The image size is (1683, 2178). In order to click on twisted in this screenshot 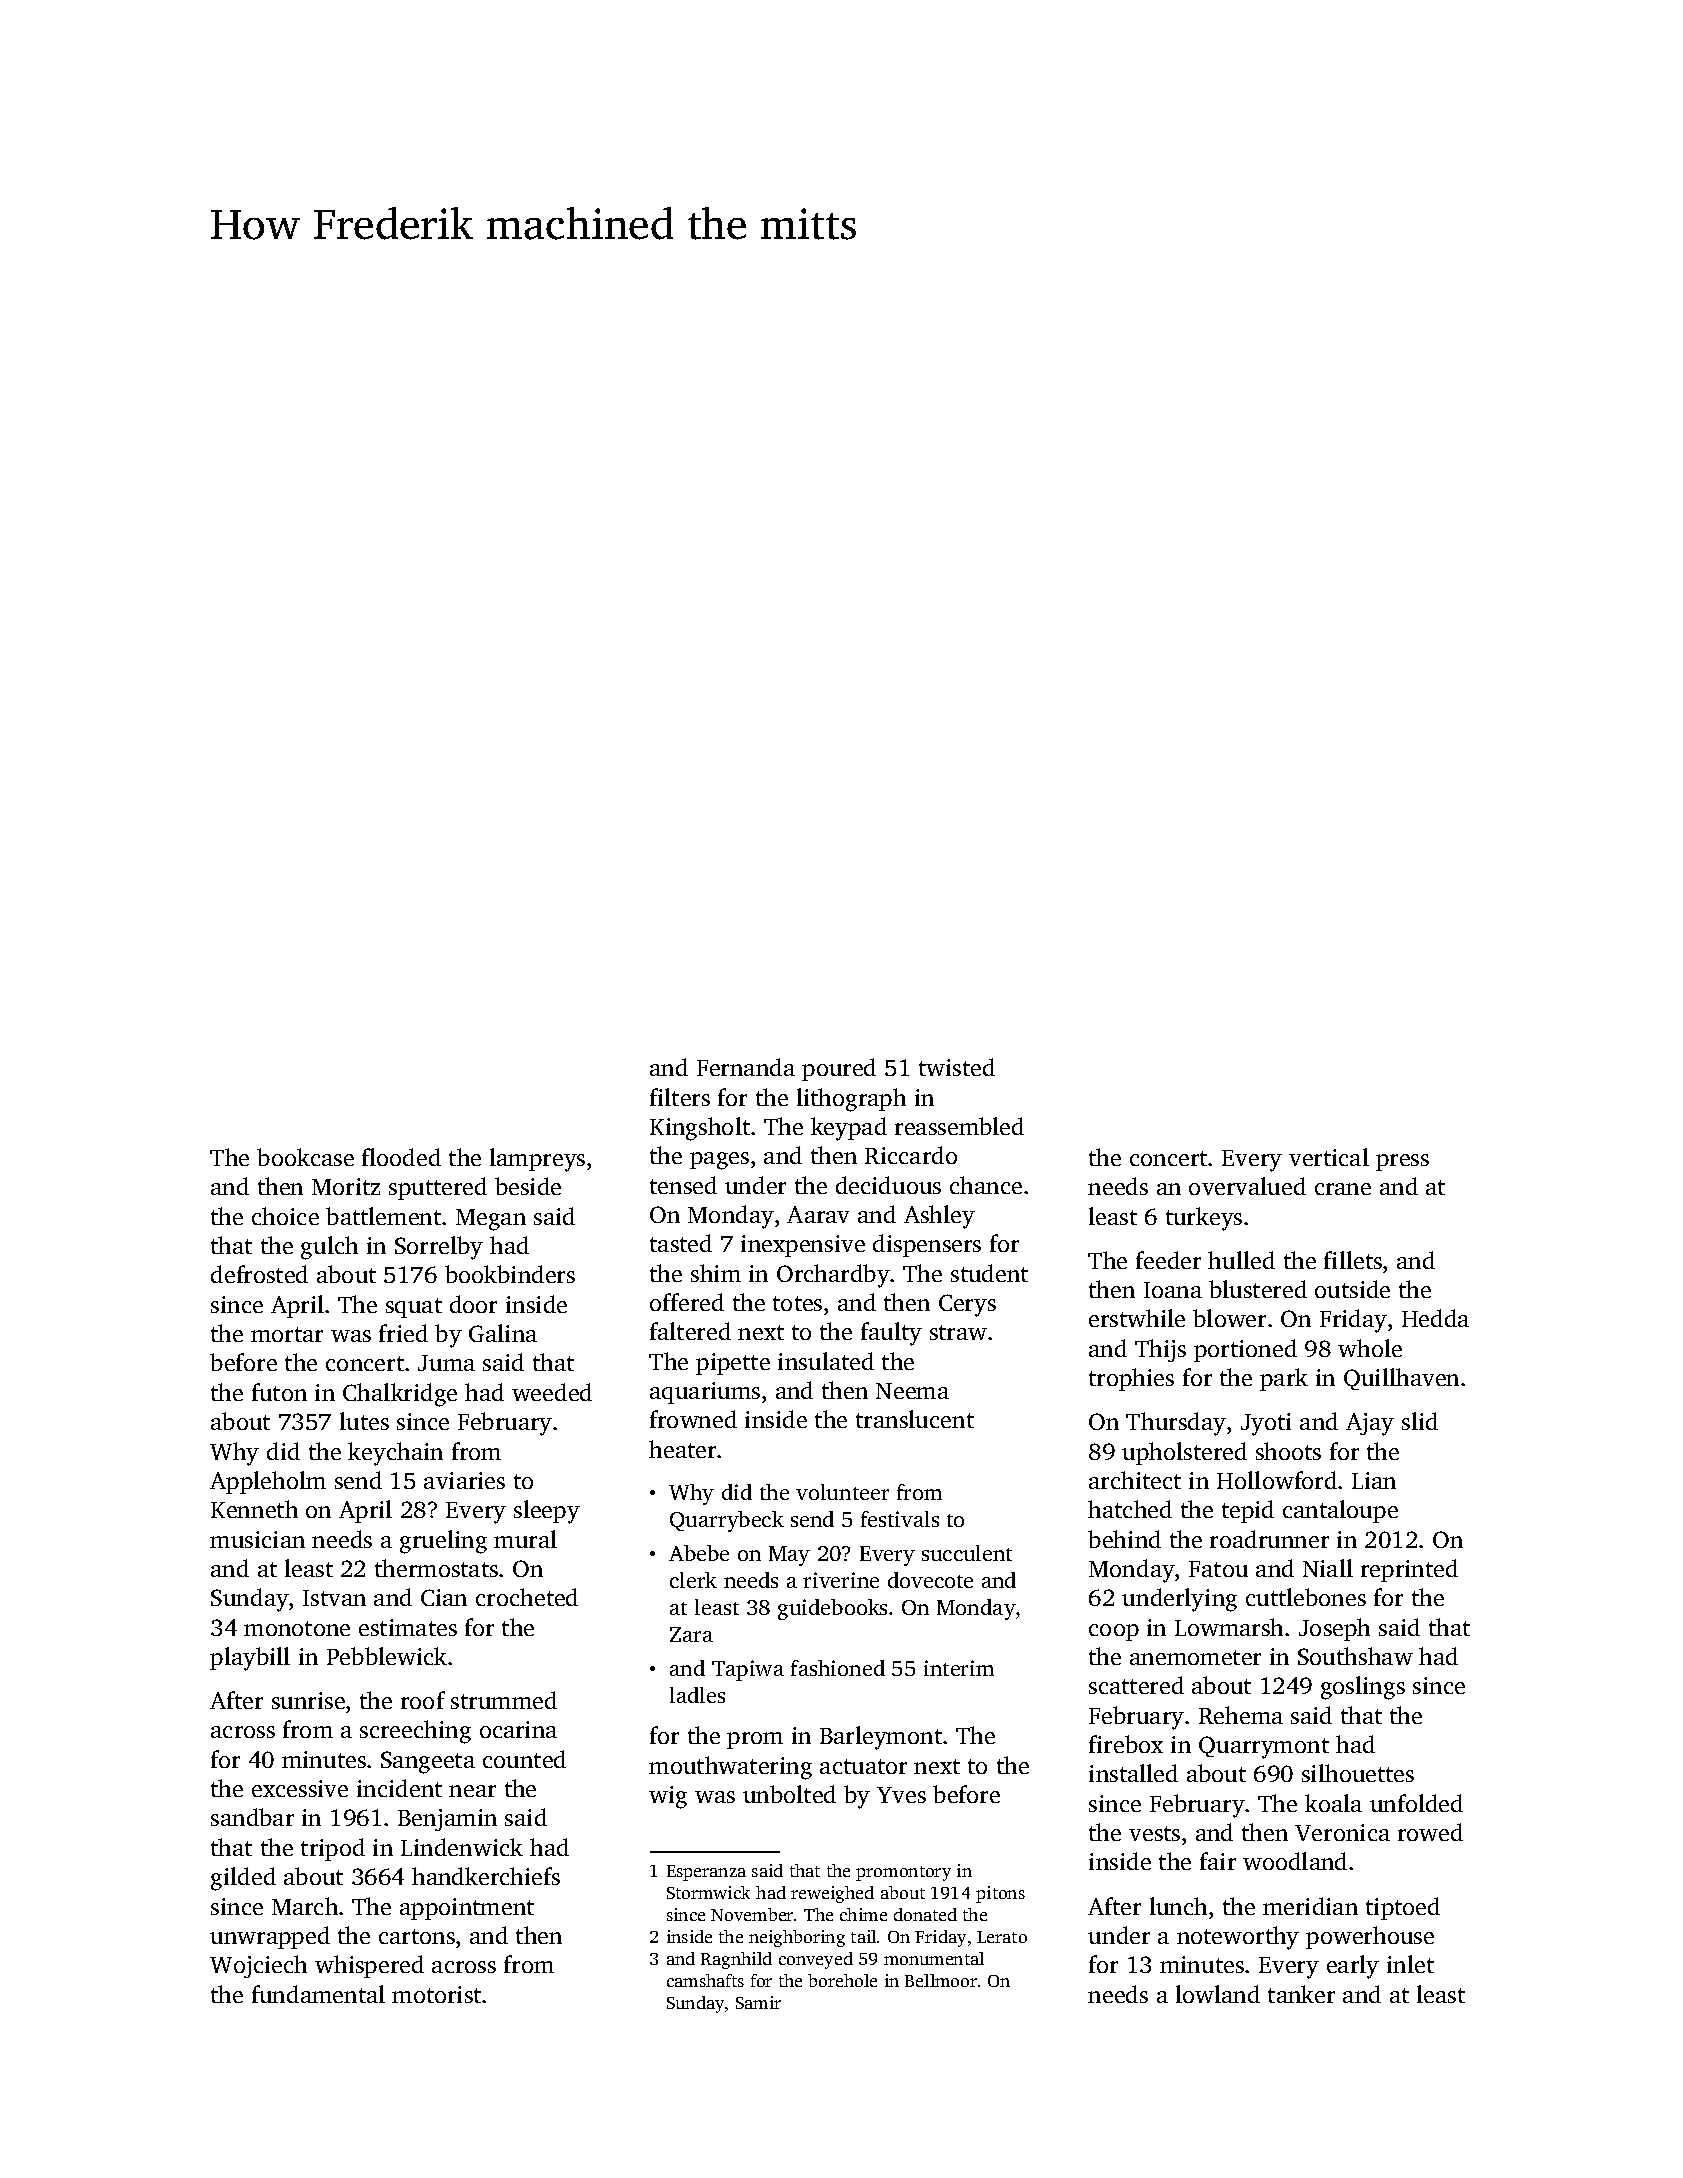, I will do `click(957, 1067)`.
